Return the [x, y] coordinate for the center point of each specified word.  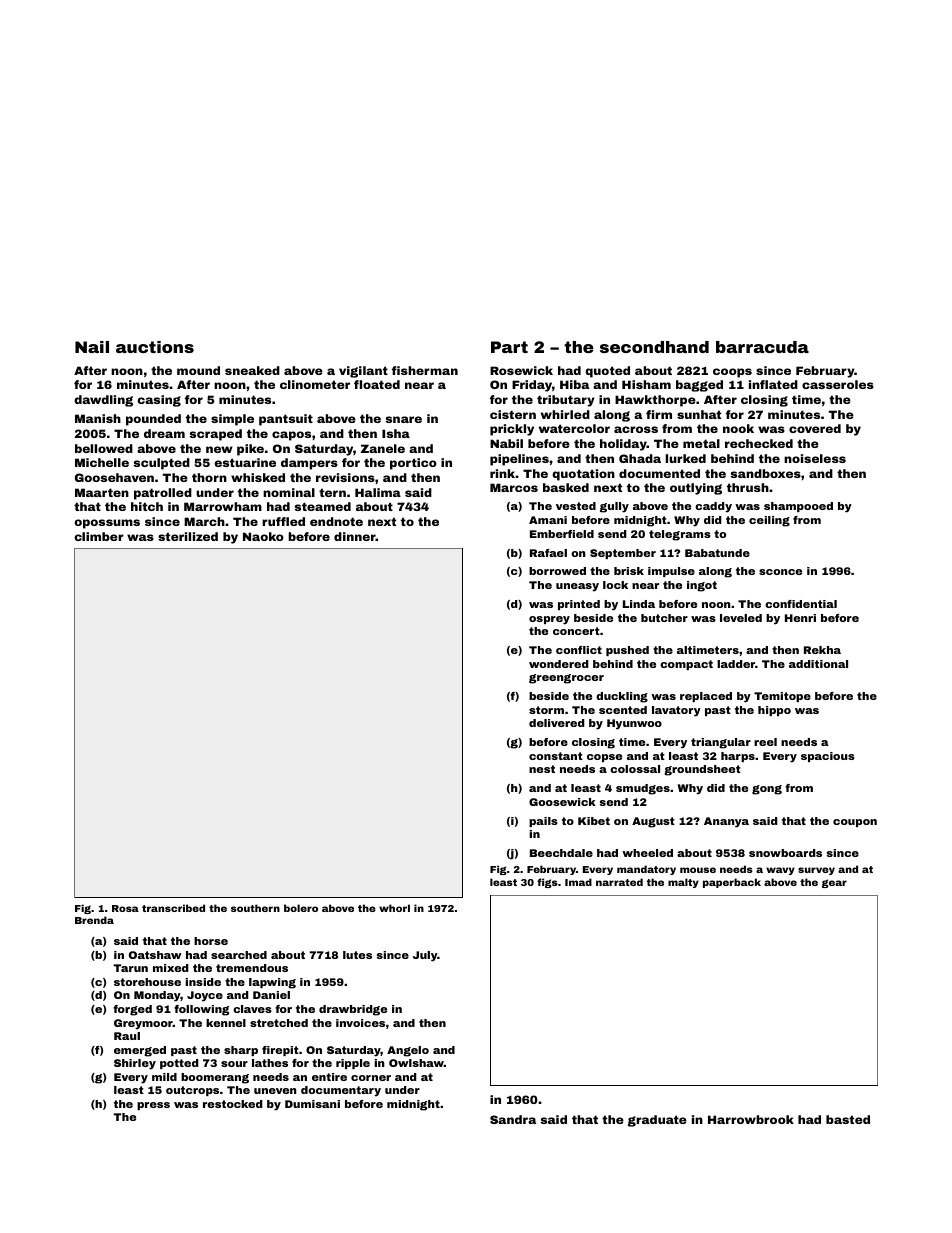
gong [767, 790]
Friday [532, 386]
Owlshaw [416, 1063]
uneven [275, 1091]
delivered [556, 723]
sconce [780, 572]
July [425, 956]
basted [848, 1119]
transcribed [173, 908]
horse [211, 941]
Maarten [102, 492]
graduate [657, 1121]
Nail [92, 347]
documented [659, 473]
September [623, 554]
